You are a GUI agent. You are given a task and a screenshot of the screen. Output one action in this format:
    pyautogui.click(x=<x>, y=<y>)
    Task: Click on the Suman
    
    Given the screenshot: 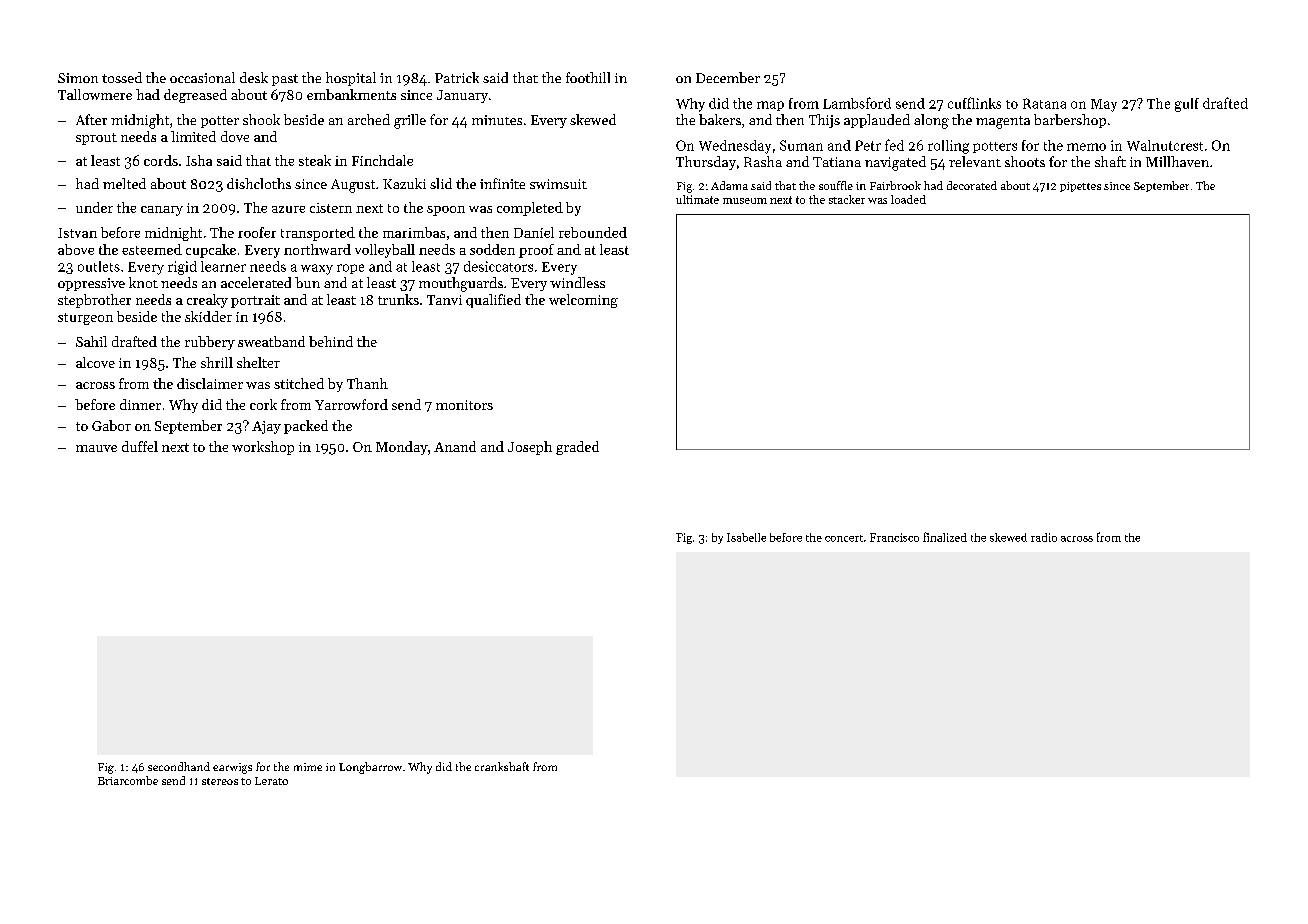 What is the action you would take?
    pyautogui.click(x=801, y=145)
